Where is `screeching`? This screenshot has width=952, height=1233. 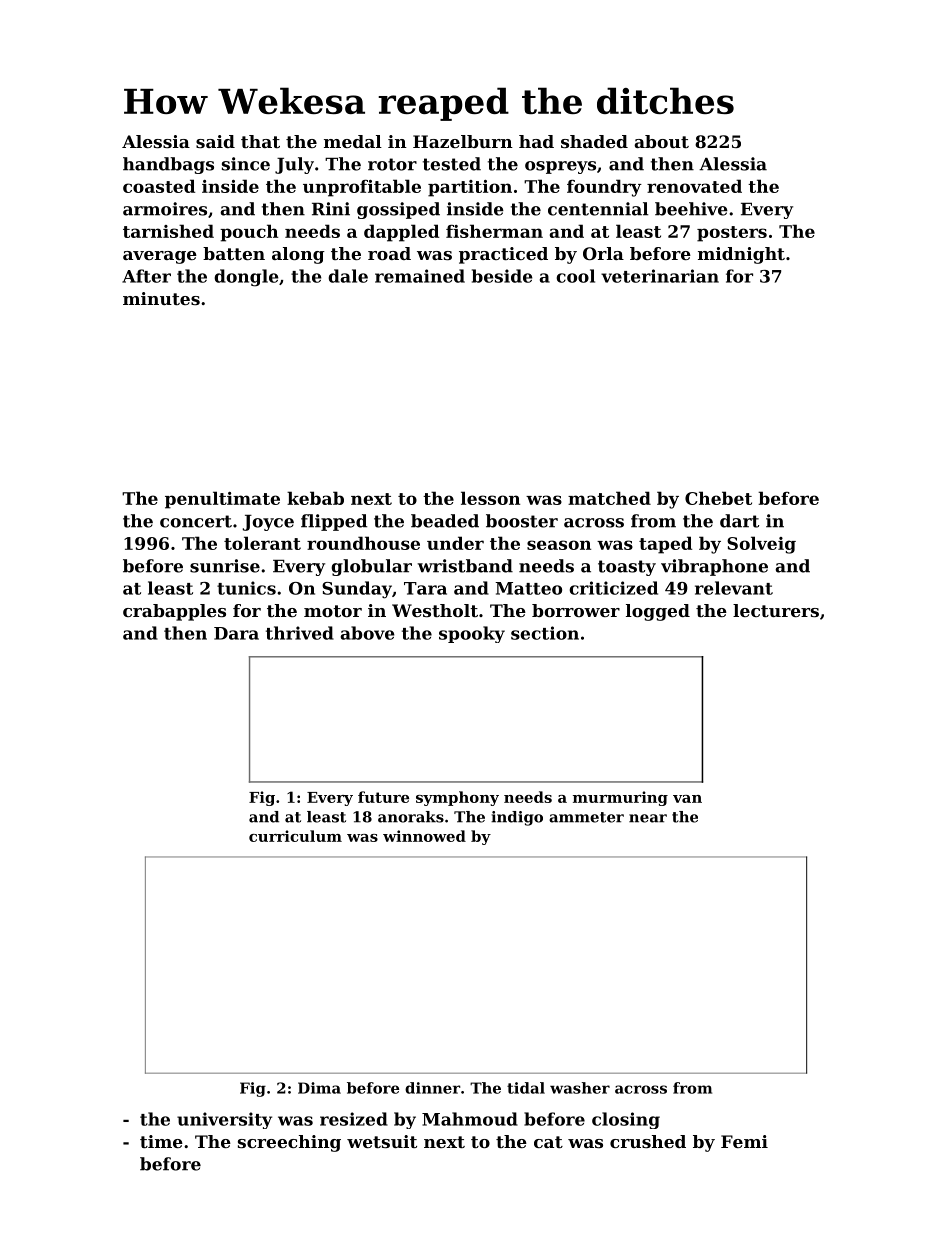 screeching is located at coordinates (289, 1143).
